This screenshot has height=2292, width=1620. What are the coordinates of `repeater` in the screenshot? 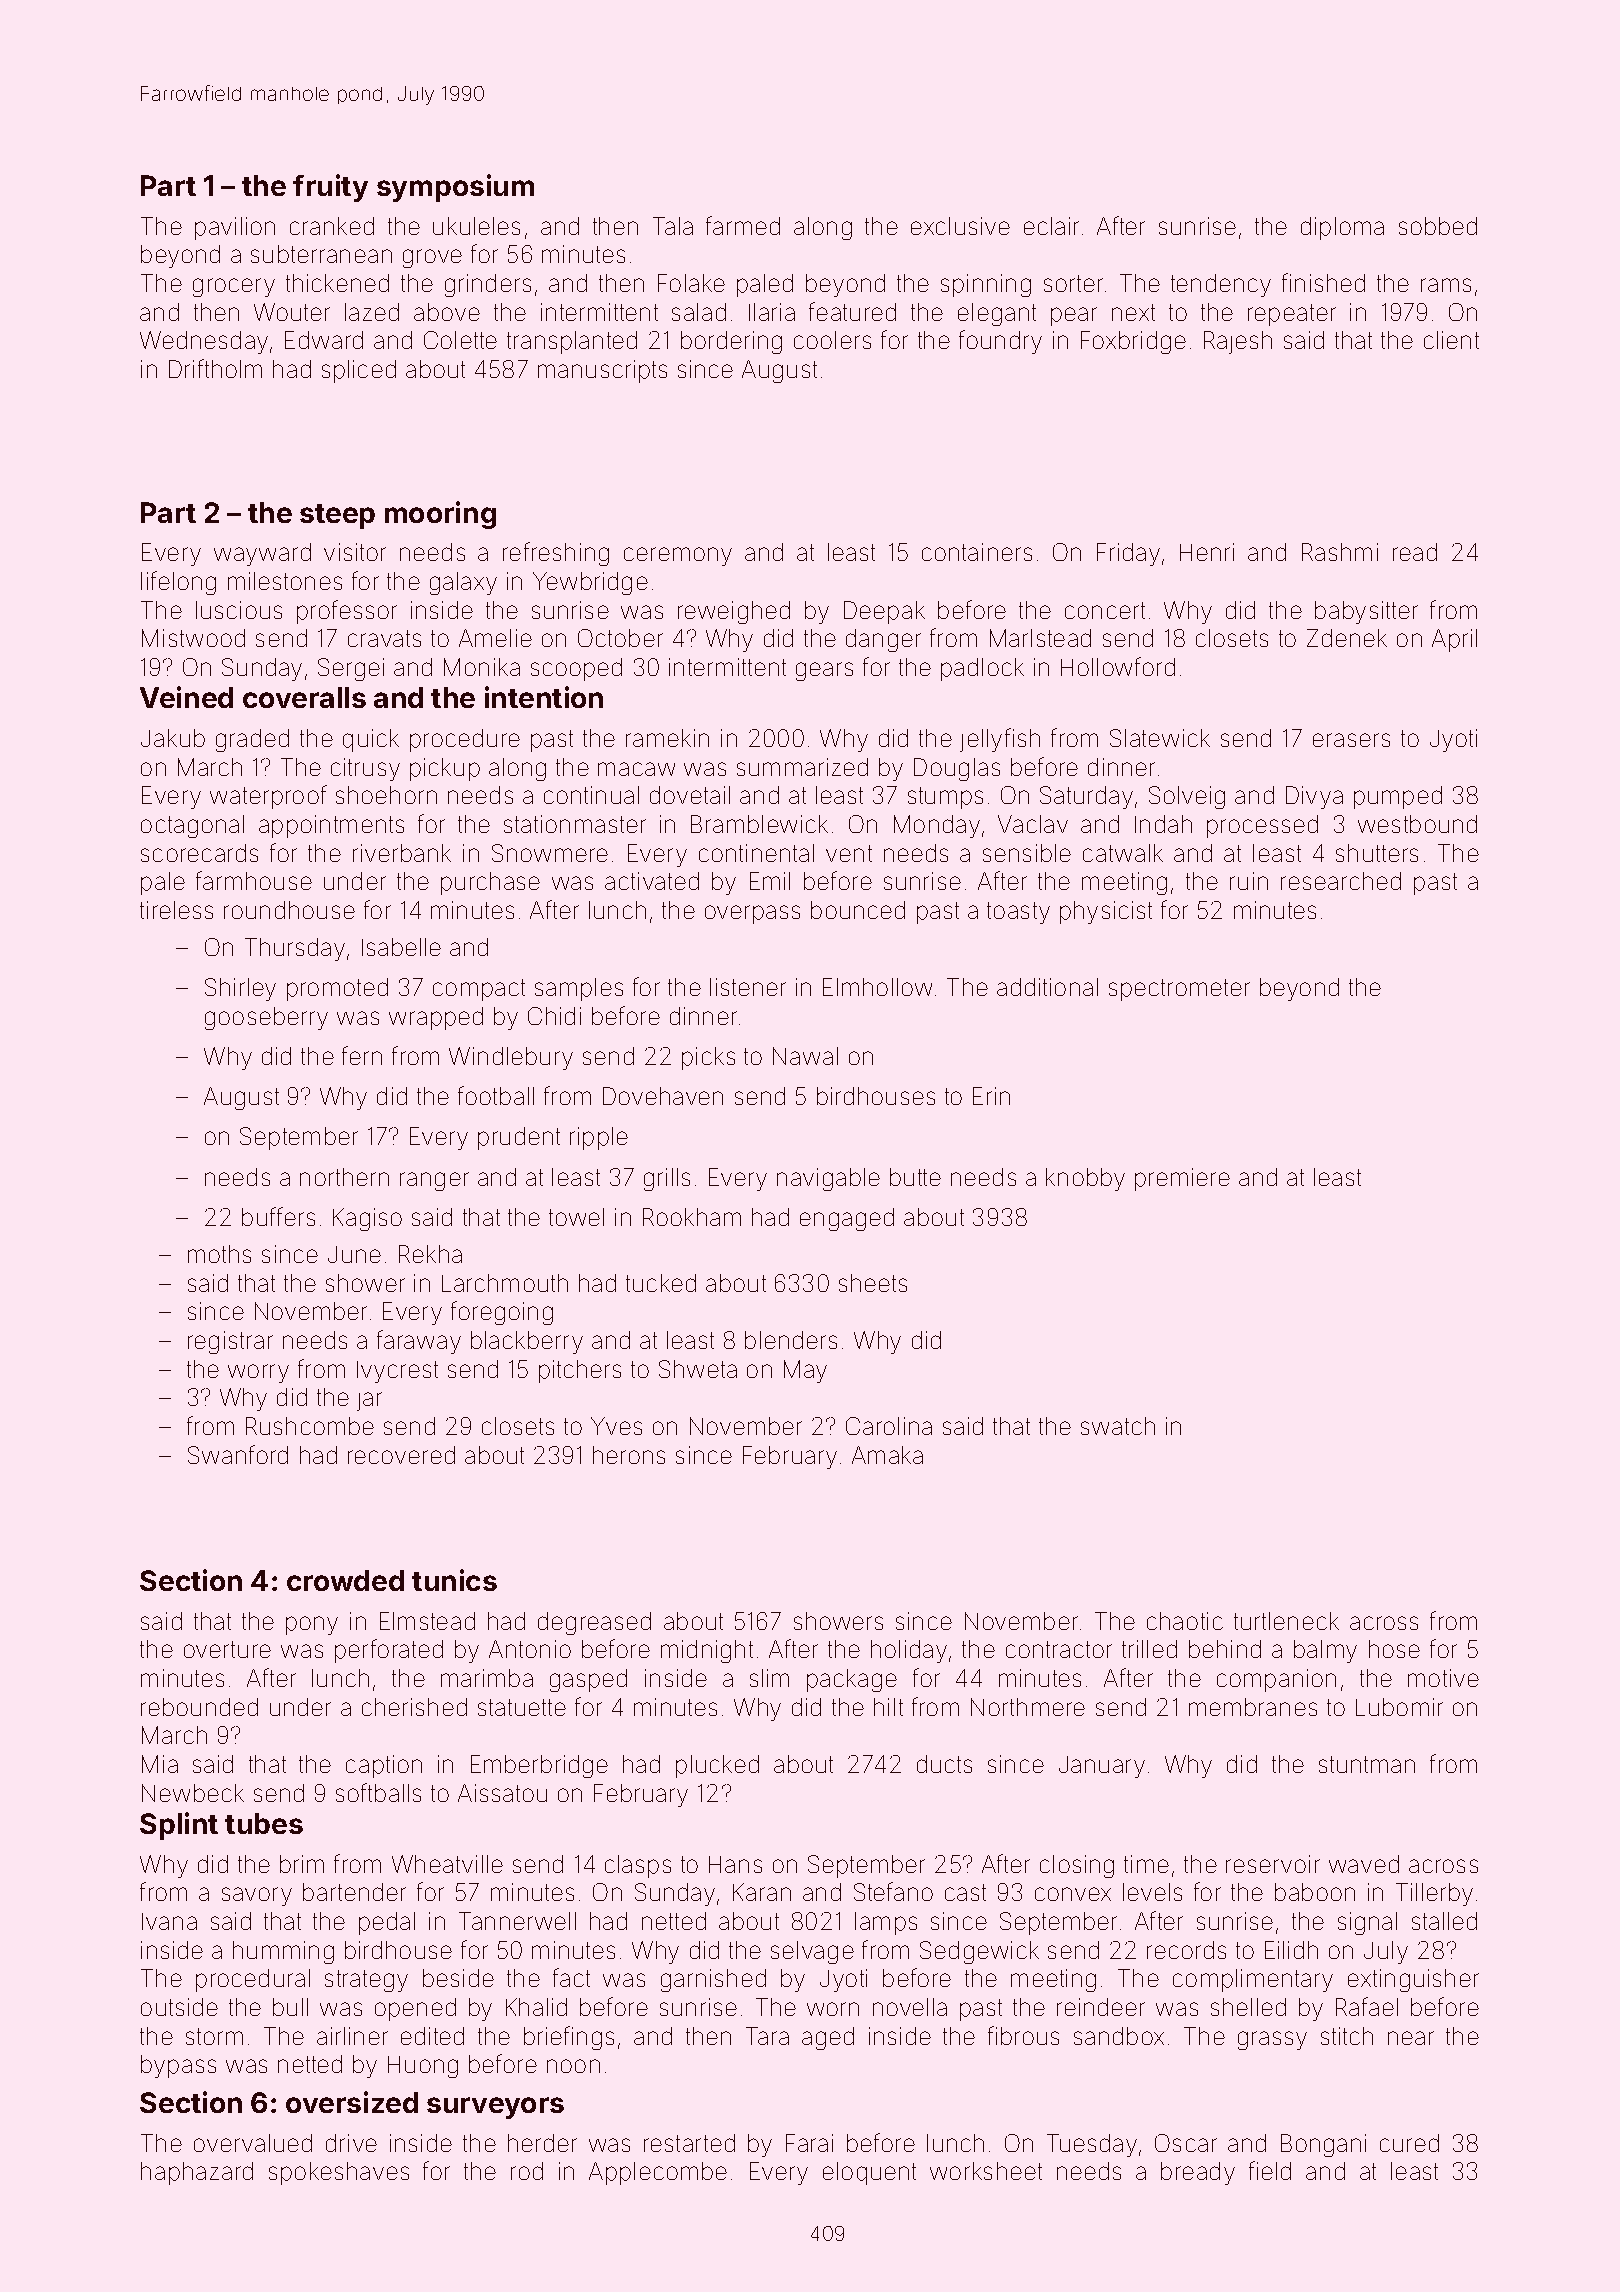 It's located at (1292, 315).
